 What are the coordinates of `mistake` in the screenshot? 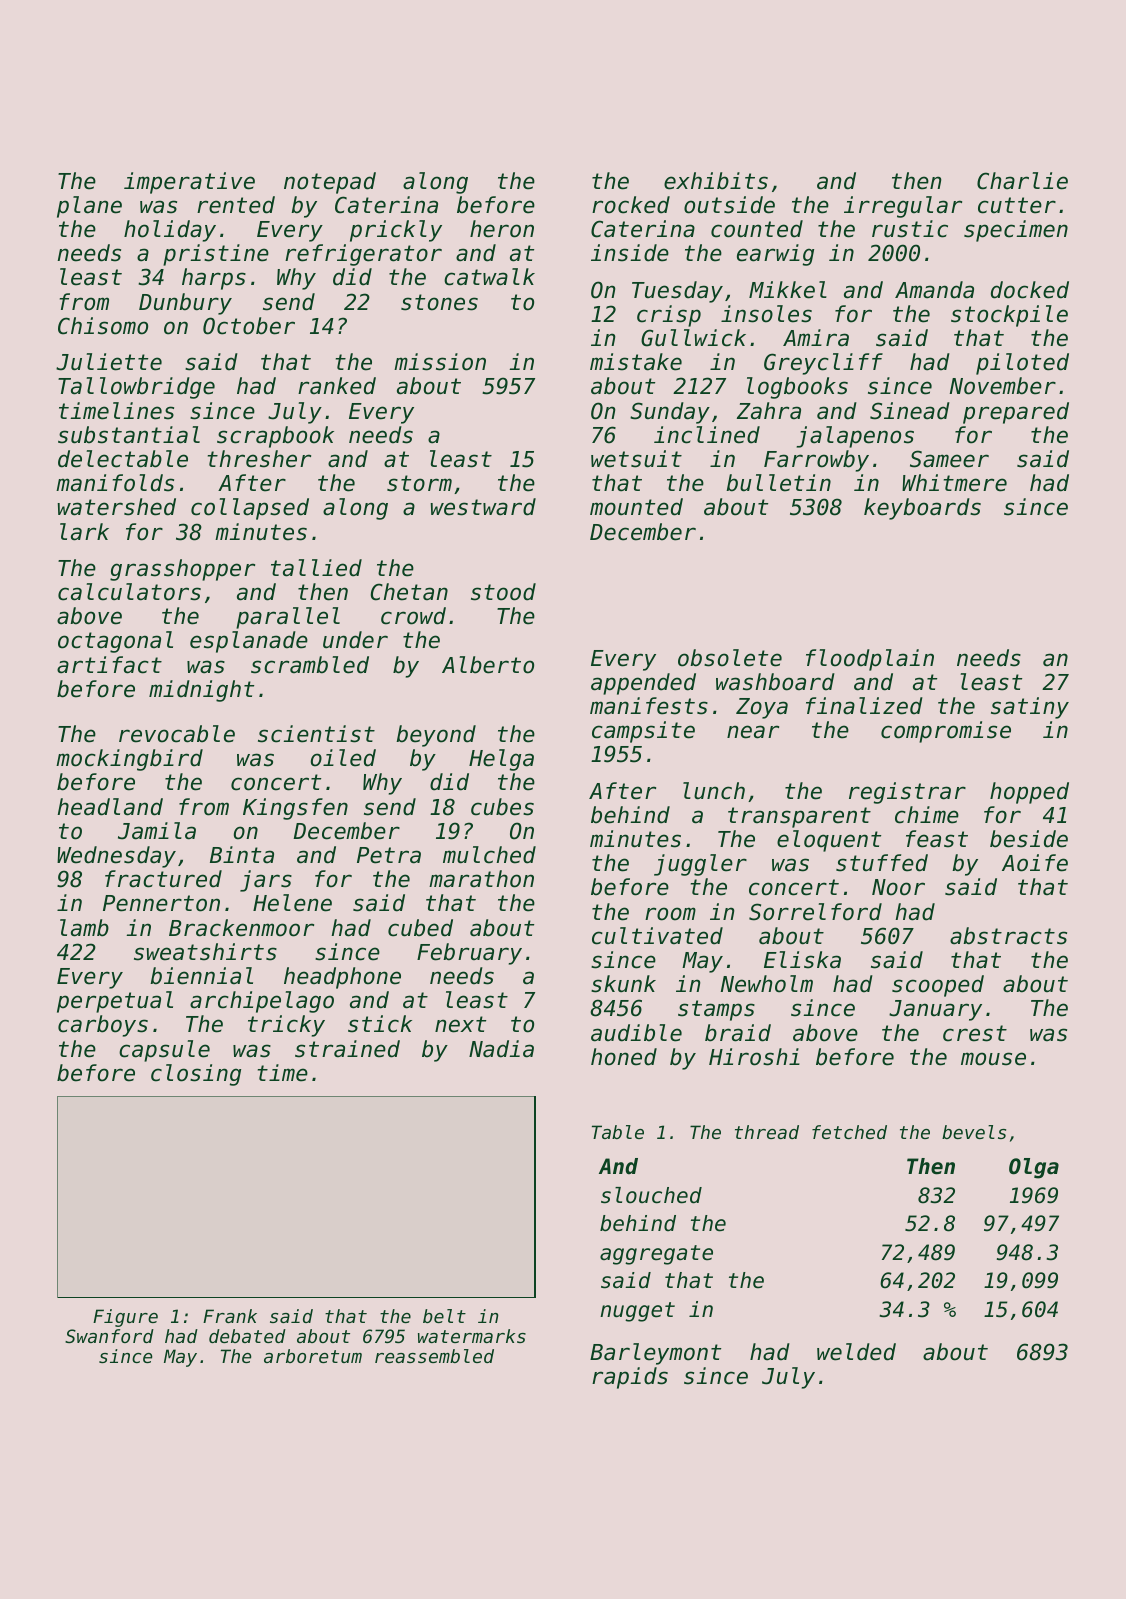 It's located at (636, 362).
